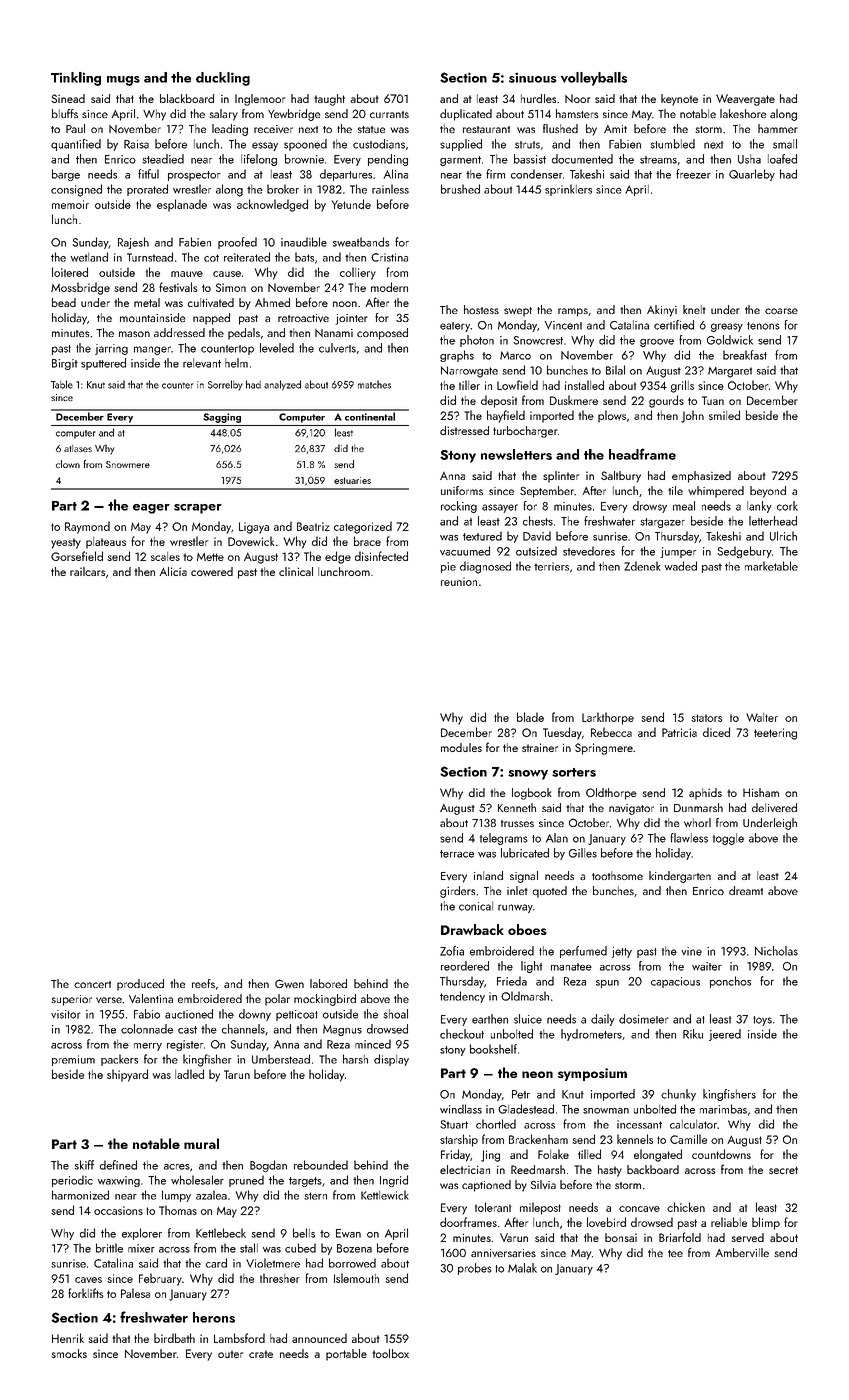 The width and height of the page is (849, 1400). What do you see at coordinates (469, 385) in the page?
I see `tiller` at bounding box center [469, 385].
